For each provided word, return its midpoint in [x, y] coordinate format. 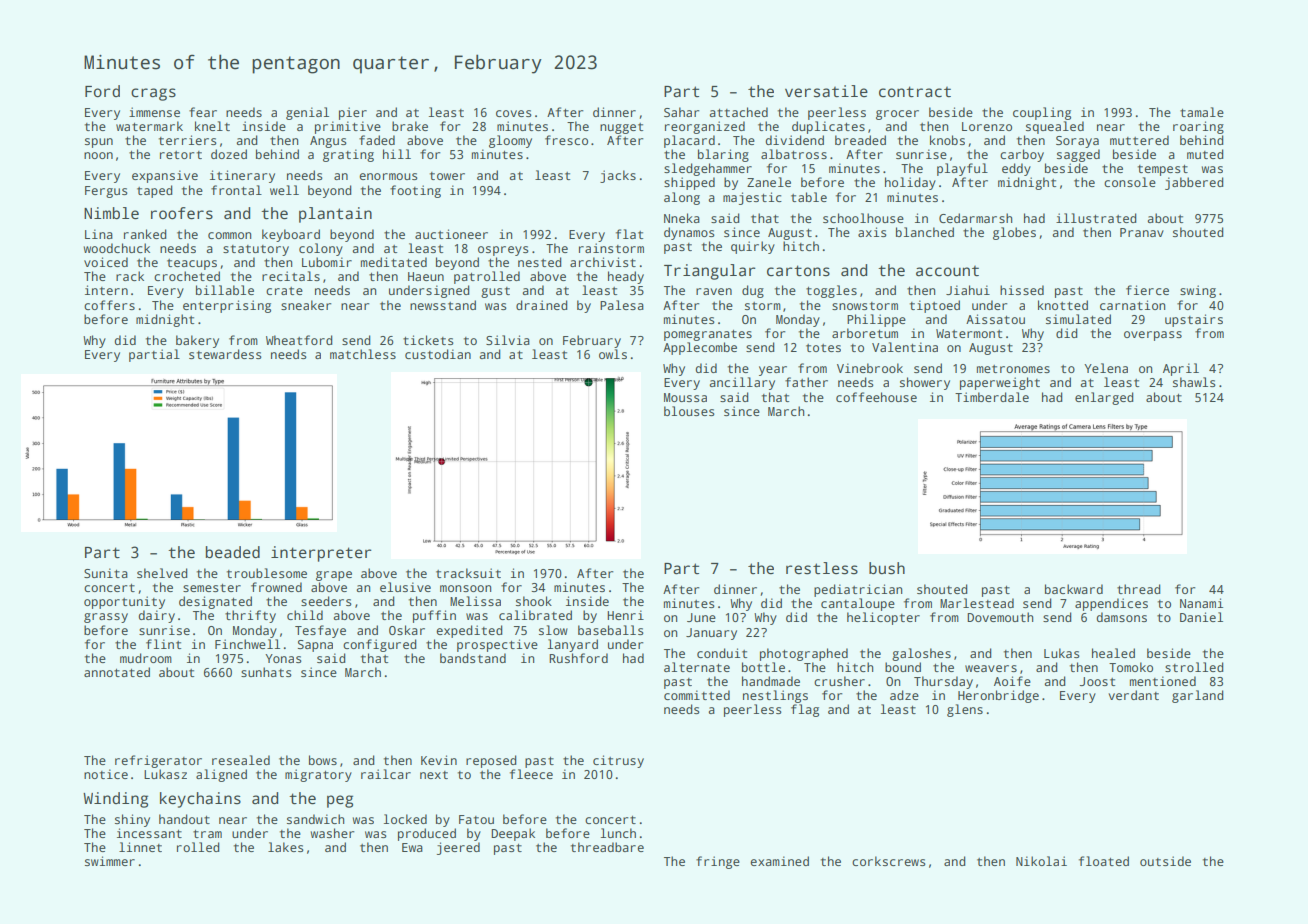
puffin [434, 616]
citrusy [618, 761]
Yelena [1106, 368]
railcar [386, 774]
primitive [348, 127]
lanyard [573, 645]
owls [613, 354]
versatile [826, 91]
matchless [363, 354]
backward [1074, 589]
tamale [1202, 112]
